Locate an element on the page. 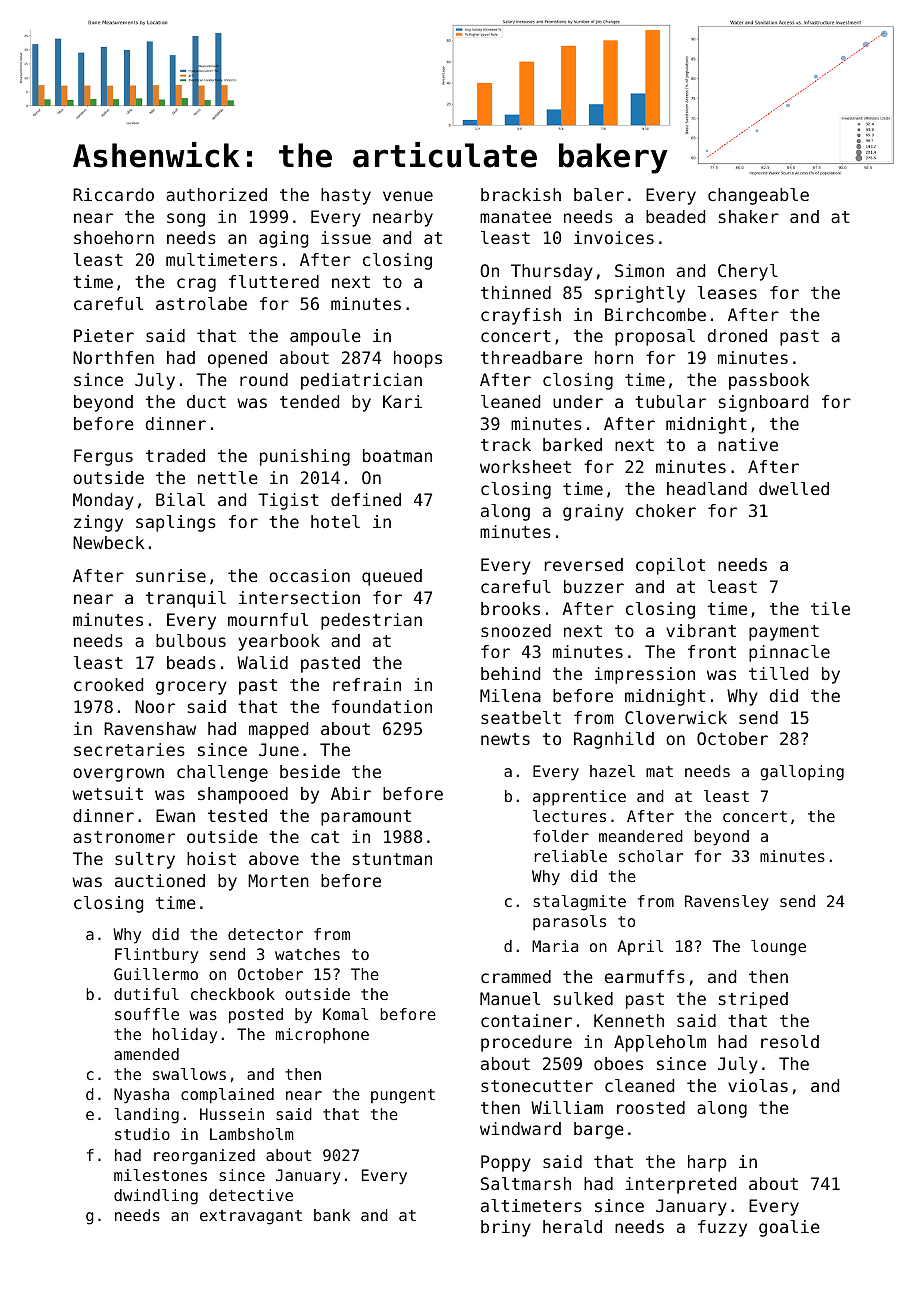 The image size is (924, 1314). song is located at coordinates (186, 220).
